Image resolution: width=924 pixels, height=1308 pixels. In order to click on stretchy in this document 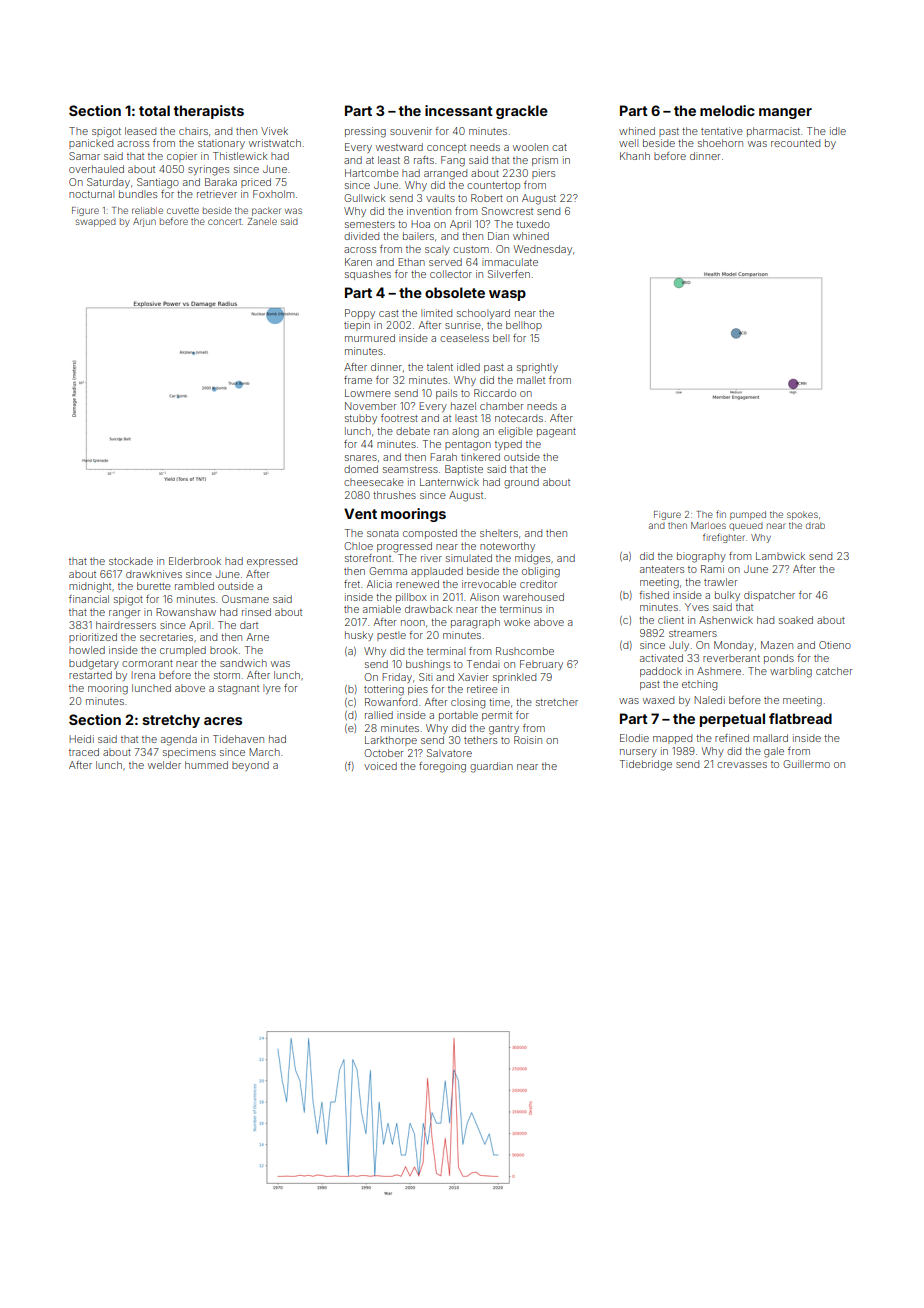, I will do `click(171, 721)`.
